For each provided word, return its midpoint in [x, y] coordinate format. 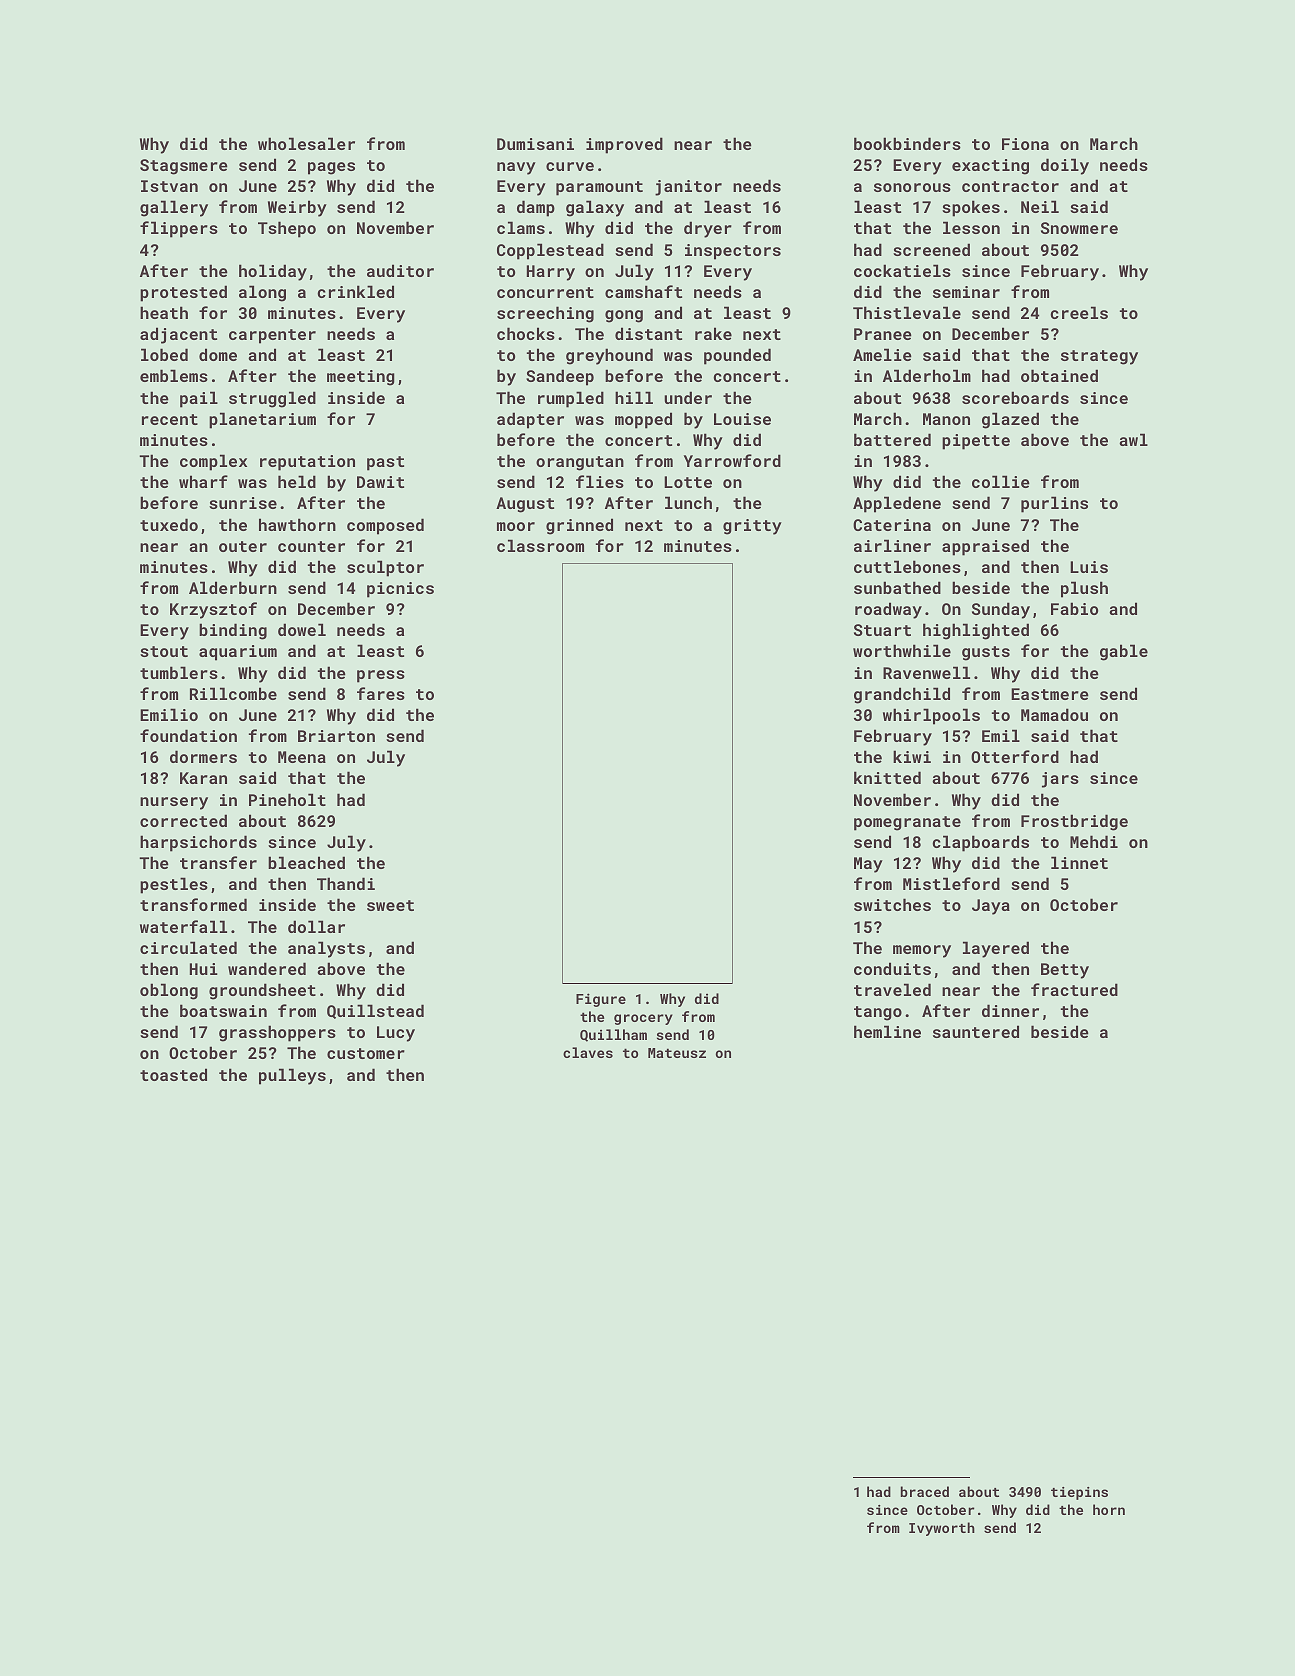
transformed [193, 904]
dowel [302, 629]
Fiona [1025, 144]
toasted [173, 1074]
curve [570, 166]
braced [924, 1491]
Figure [601, 1000]
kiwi [912, 756]
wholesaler [306, 143]
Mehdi [1094, 841]
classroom [540, 545]
